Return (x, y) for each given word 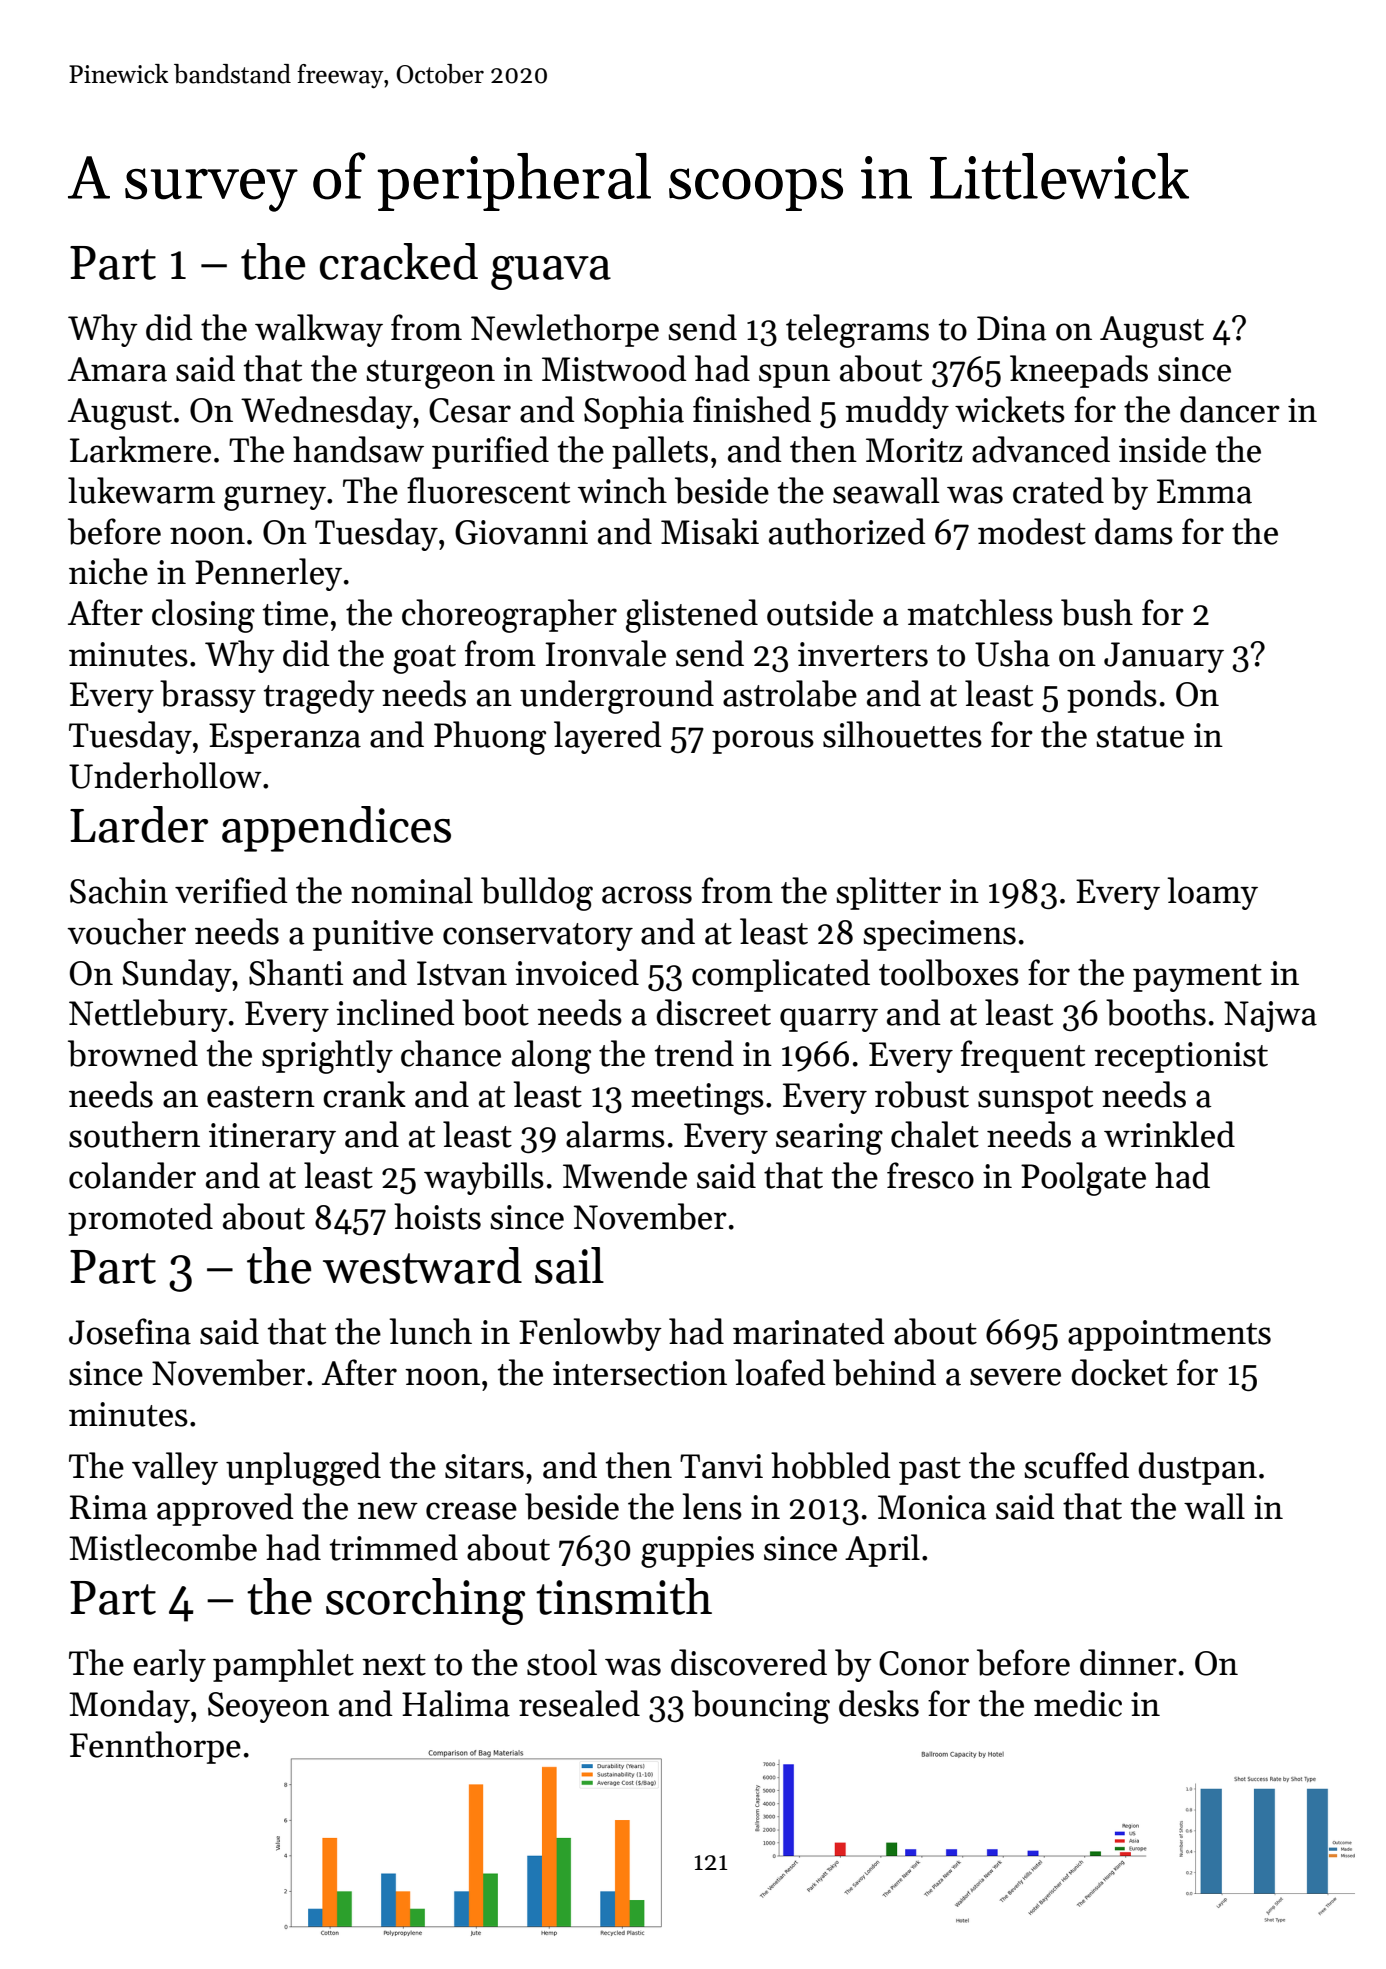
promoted (140, 1219)
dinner (1128, 1662)
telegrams (857, 331)
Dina (1011, 328)
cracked (399, 261)
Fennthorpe (155, 1747)
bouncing (761, 1707)
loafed (780, 1372)
